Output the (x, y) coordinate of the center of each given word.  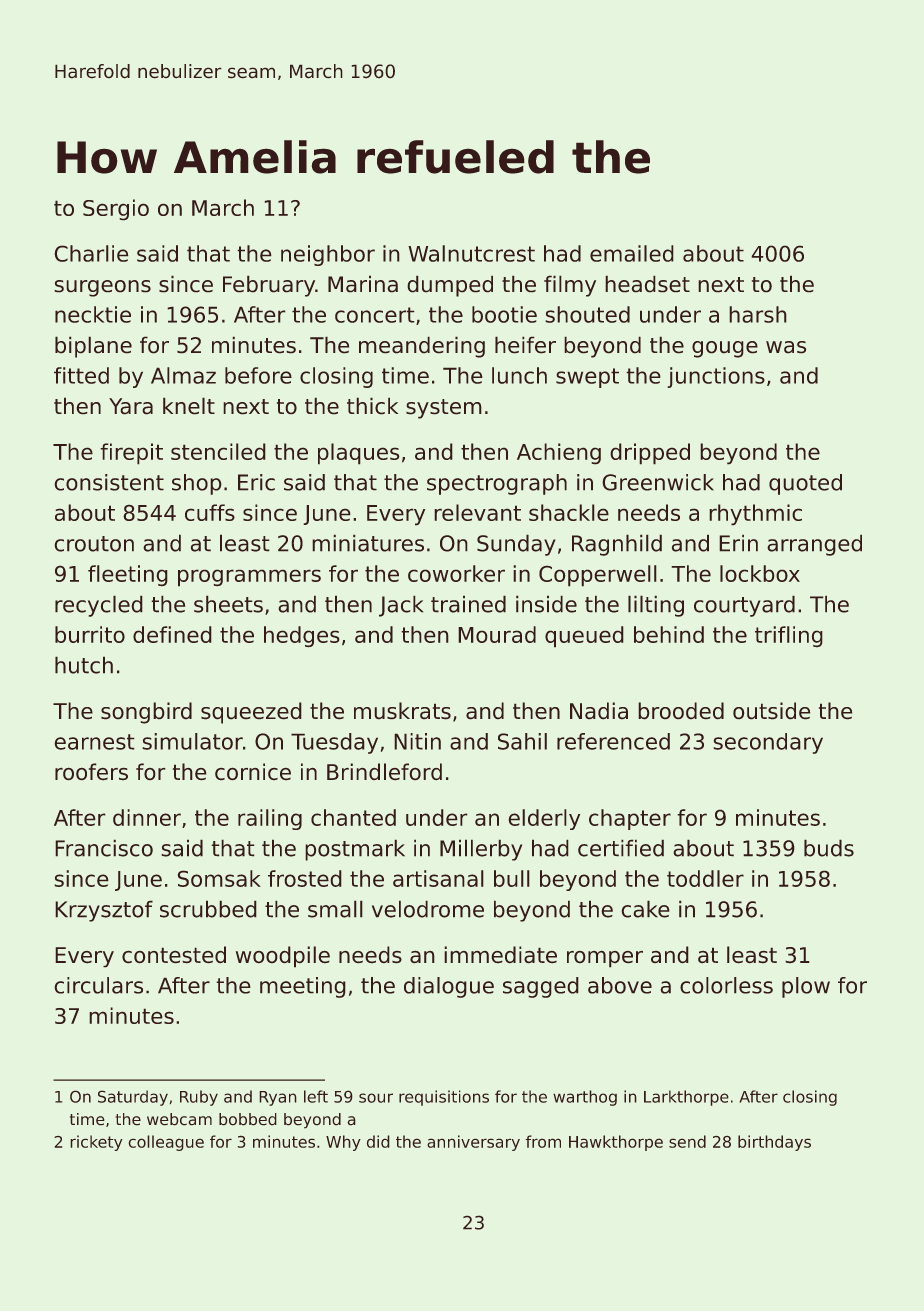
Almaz (183, 375)
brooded (681, 711)
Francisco (104, 848)
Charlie (91, 253)
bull (512, 878)
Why (343, 1143)
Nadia (599, 711)
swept (587, 378)
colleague (166, 1143)
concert (375, 315)
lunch (519, 375)
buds (829, 848)
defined (172, 634)
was (786, 347)
